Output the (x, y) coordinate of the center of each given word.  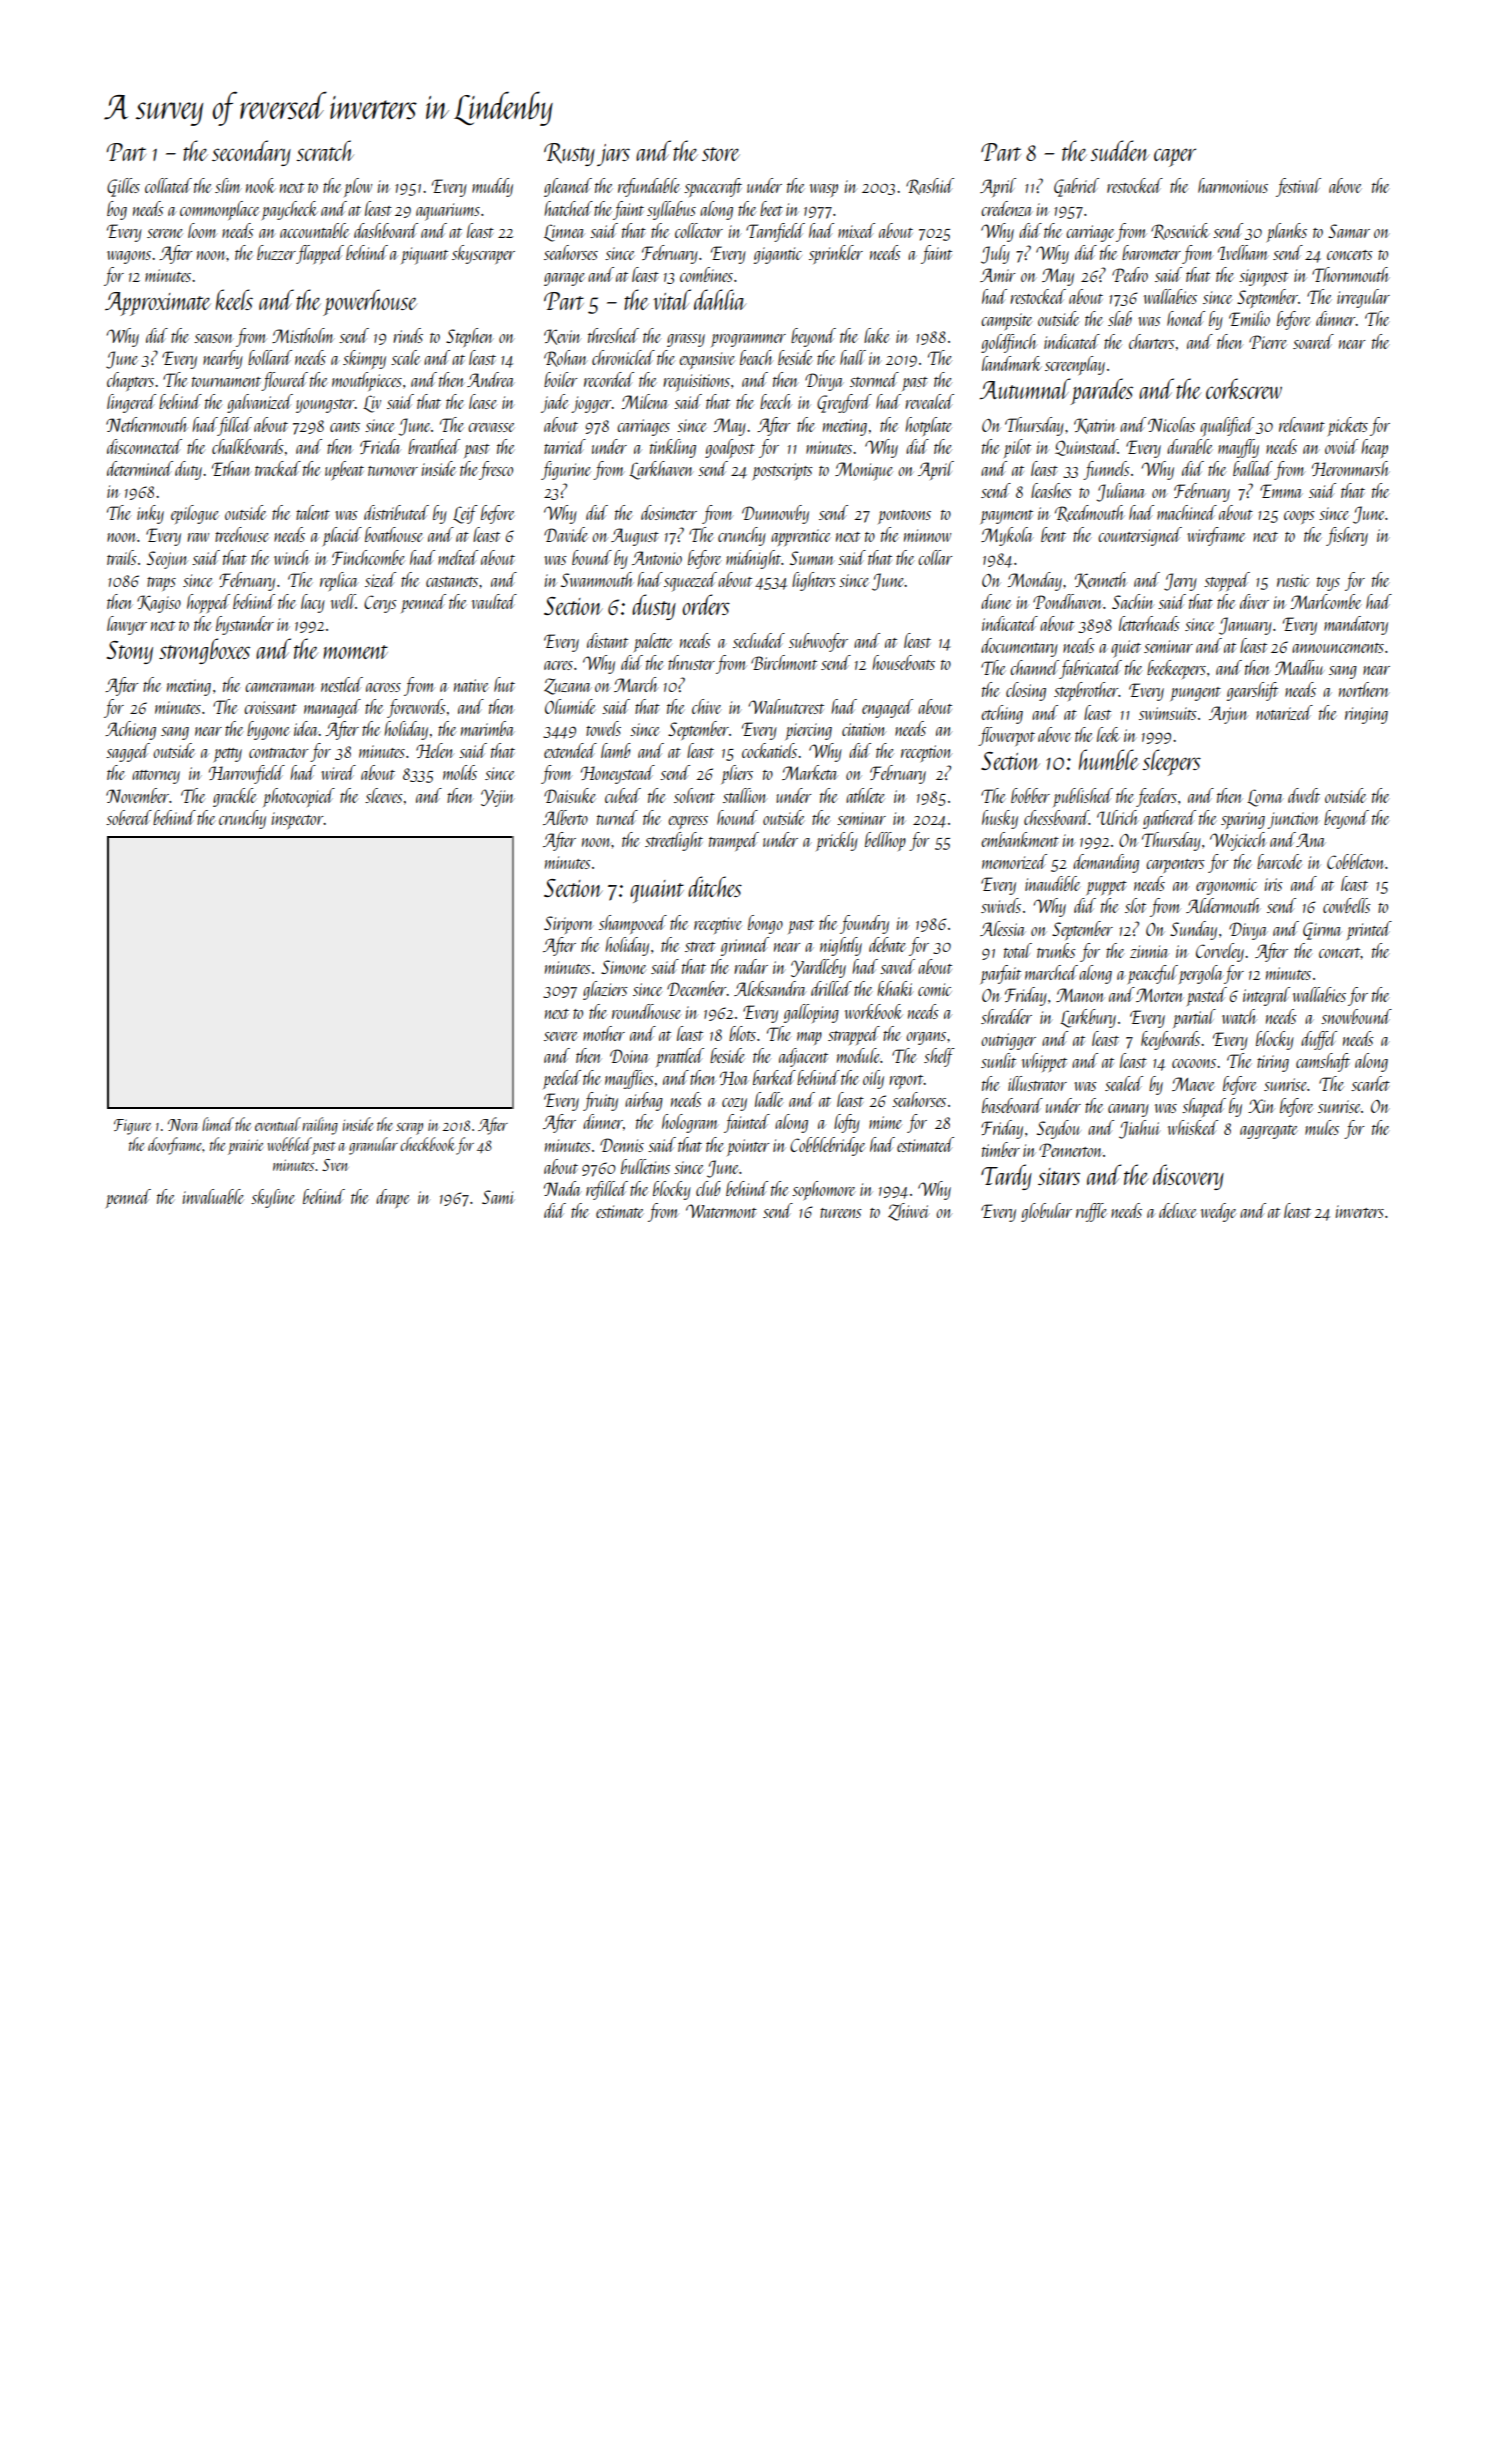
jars (613, 155)
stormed (874, 379)
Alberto (565, 817)
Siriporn (568, 925)
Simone (623, 967)
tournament (226, 382)
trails (122, 557)
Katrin (1095, 426)
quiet (1126, 649)
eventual (278, 1124)
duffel (1319, 1040)
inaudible (1052, 883)
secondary (251, 153)
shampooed (633, 924)
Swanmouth (597, 579)
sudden (1119, 150)
